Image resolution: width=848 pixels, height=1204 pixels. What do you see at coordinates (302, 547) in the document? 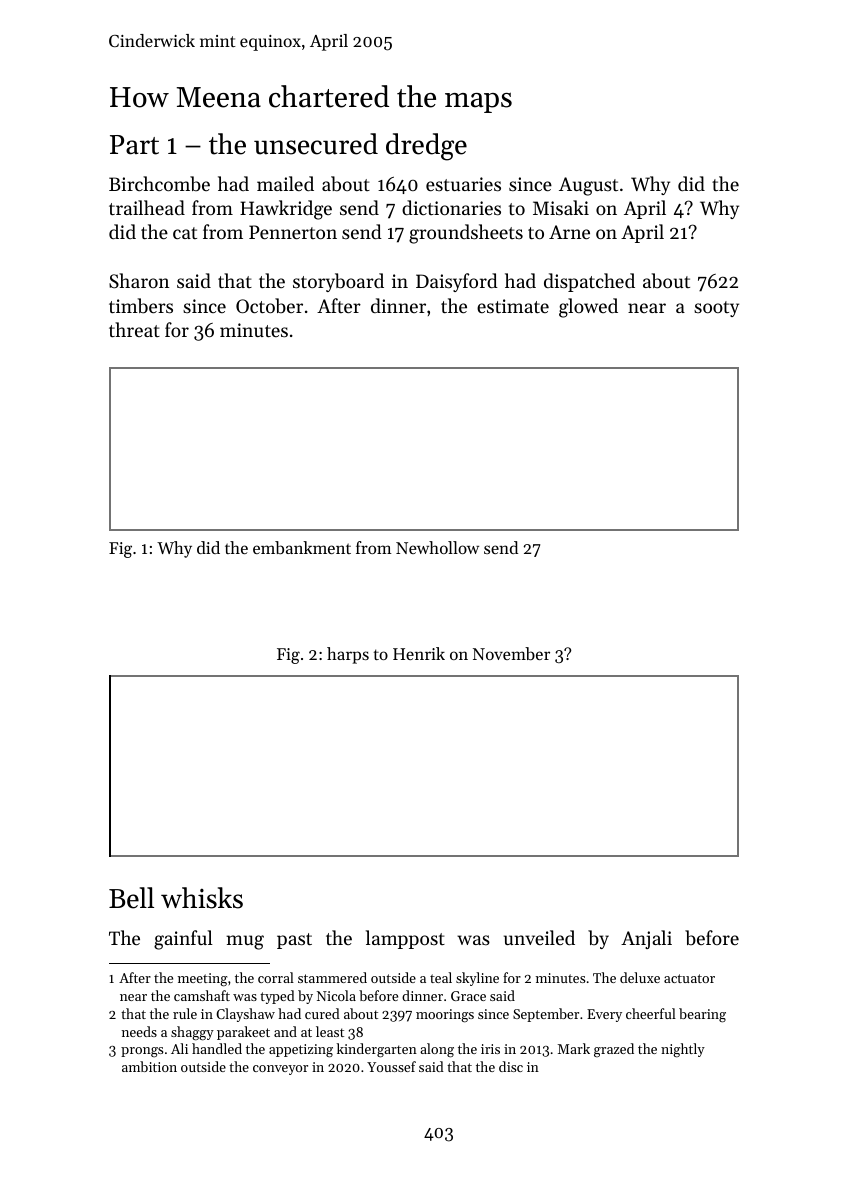
I see `embankment` at bounding box center [302, 547].
